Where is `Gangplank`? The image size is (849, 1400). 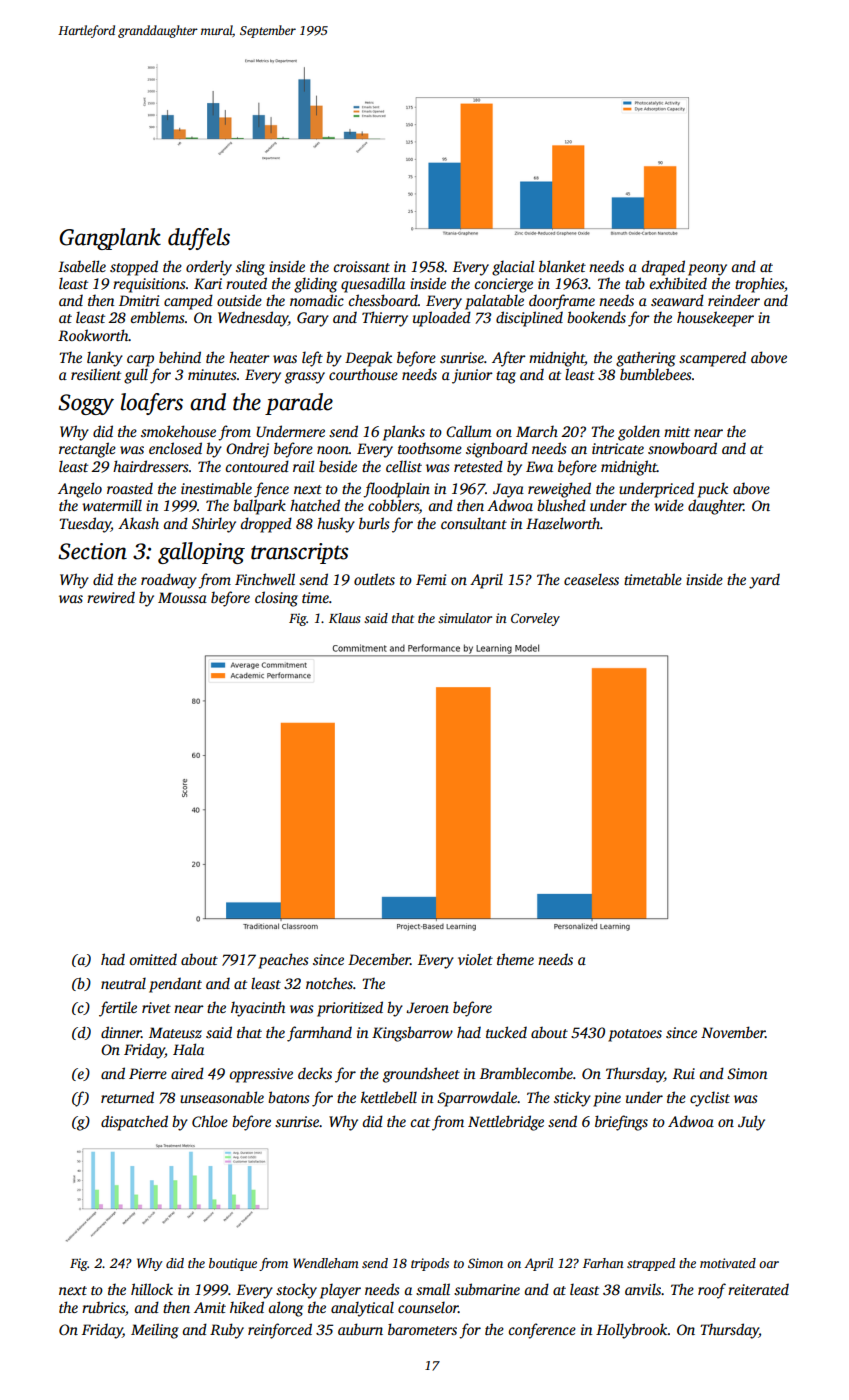
Gangplank is located at coordinates (110, 239).
